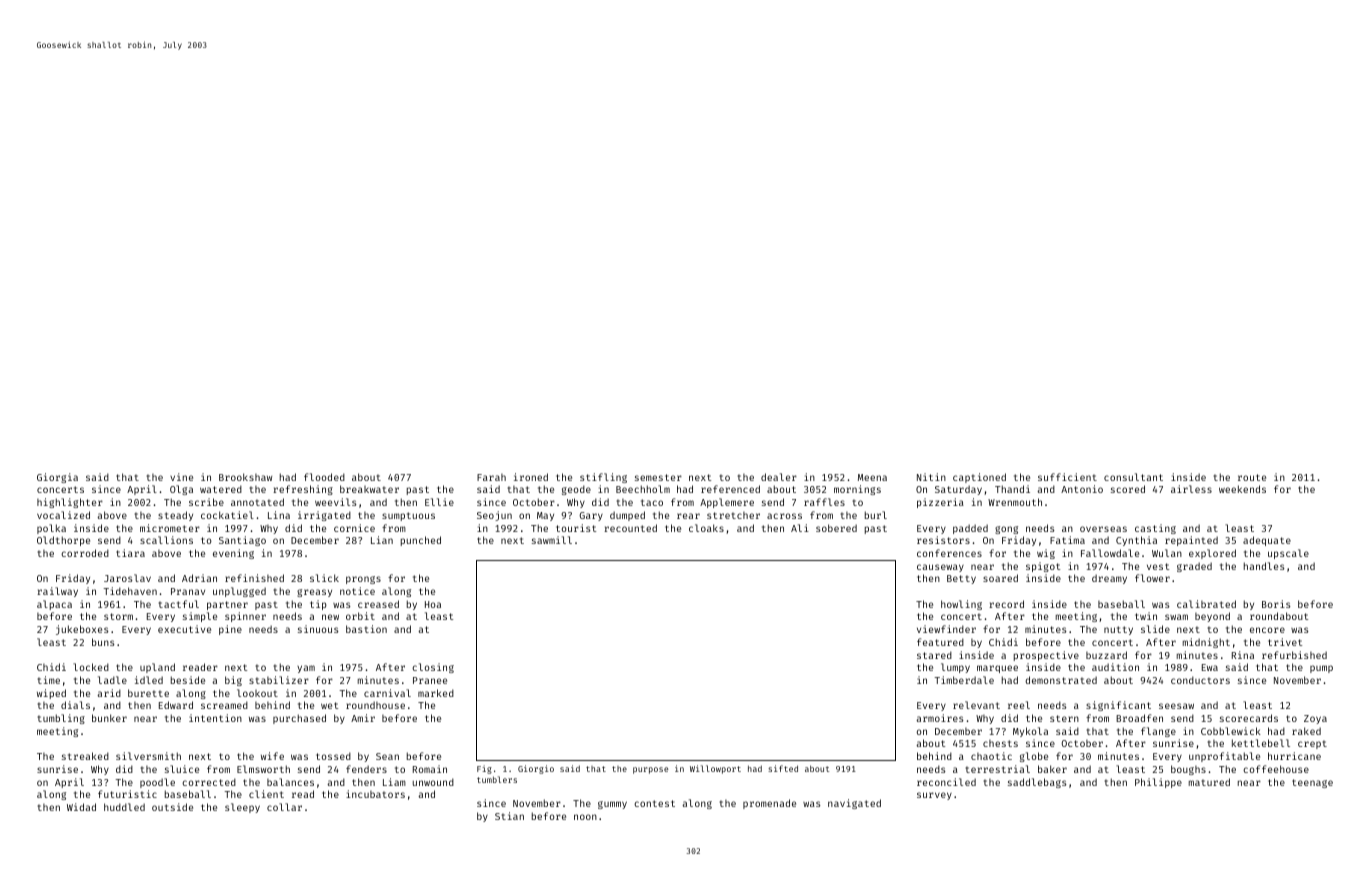  I want to click on marked, so click(436, 693).
